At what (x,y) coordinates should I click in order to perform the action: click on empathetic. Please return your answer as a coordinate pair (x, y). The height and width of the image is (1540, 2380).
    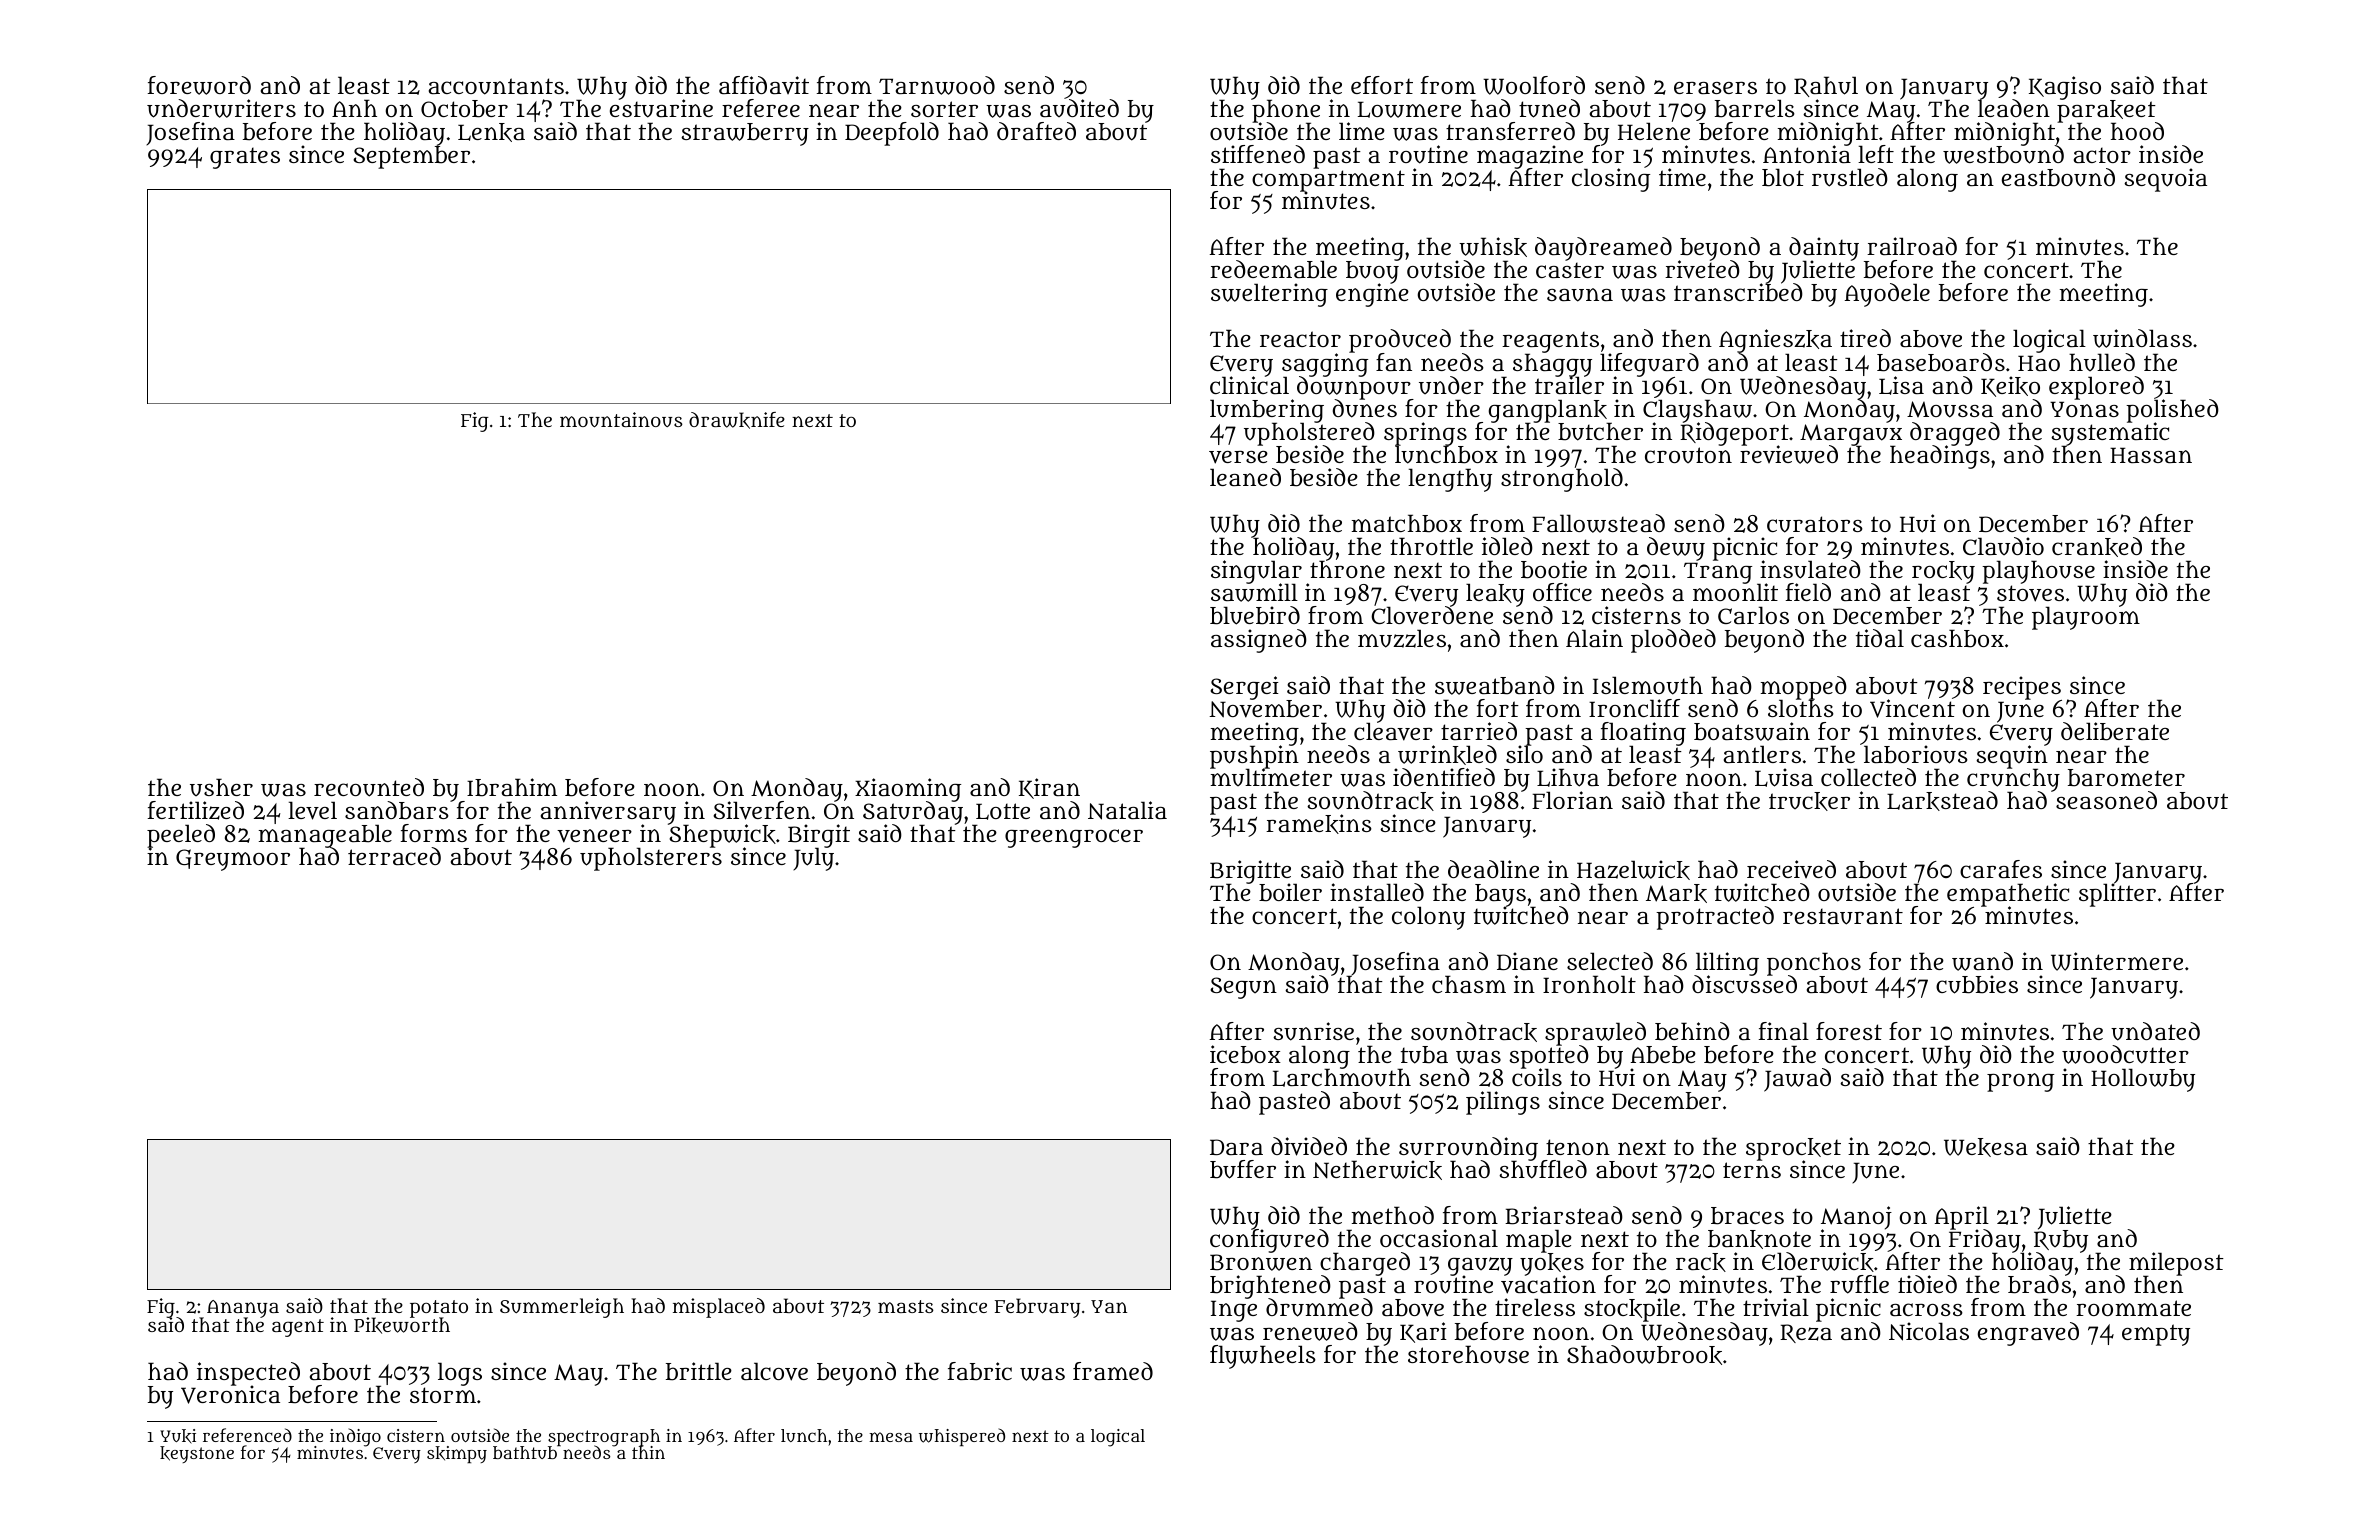
    Looking at the image, I should click on (2008, 895).
